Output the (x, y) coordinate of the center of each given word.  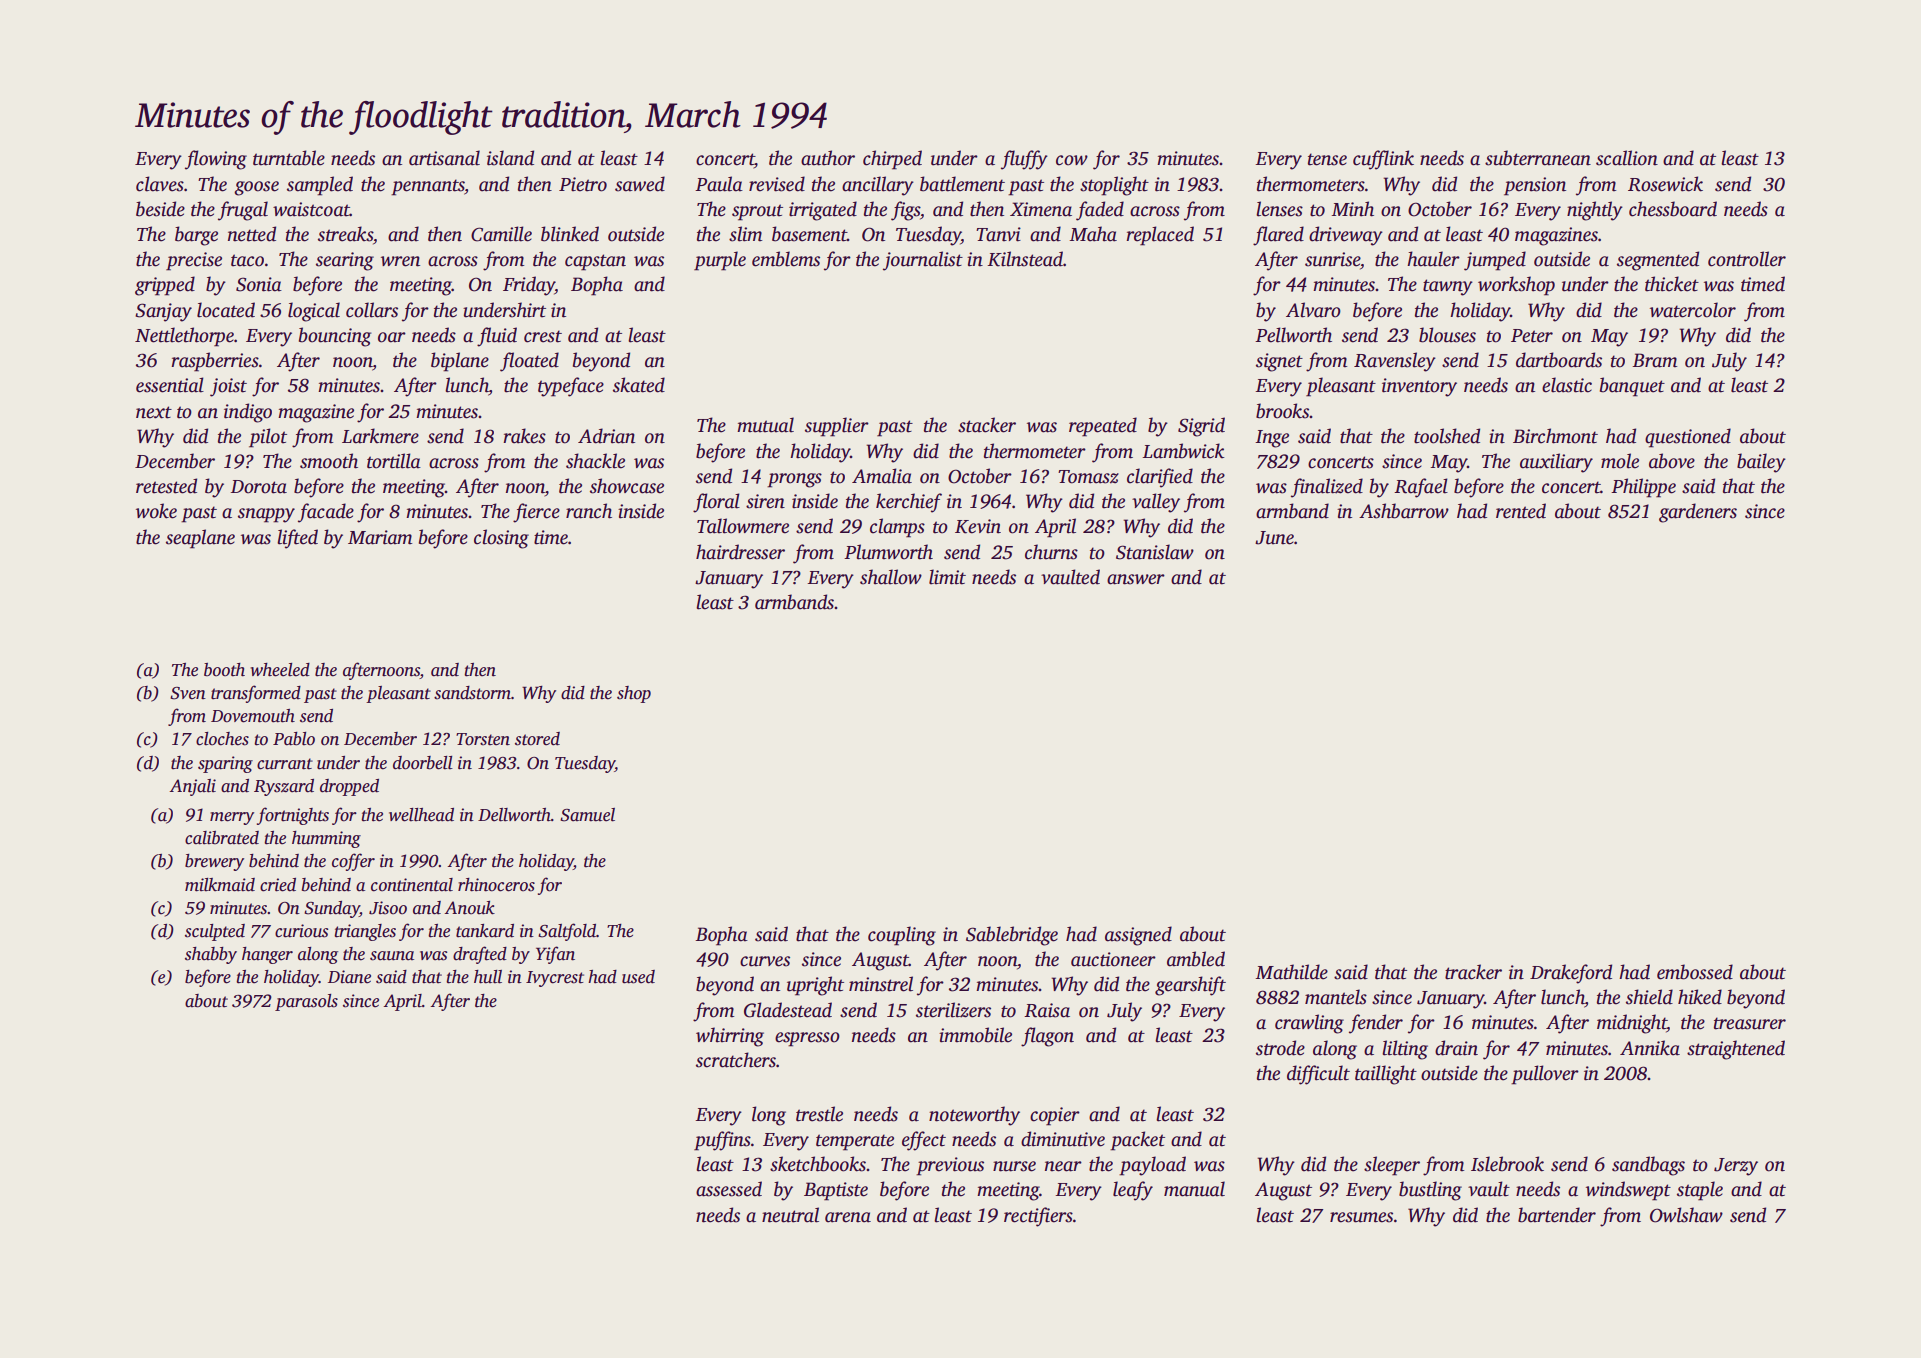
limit (947, 577)
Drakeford (1571, 974)
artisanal (444, 158)
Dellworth (514, 815)
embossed (1695, 972)
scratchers (736, 1060)
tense (1327, 159)
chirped (892, 160)
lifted (297, 539)
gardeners (1698, 513)
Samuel (587, 815)
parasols (306, 1002)
